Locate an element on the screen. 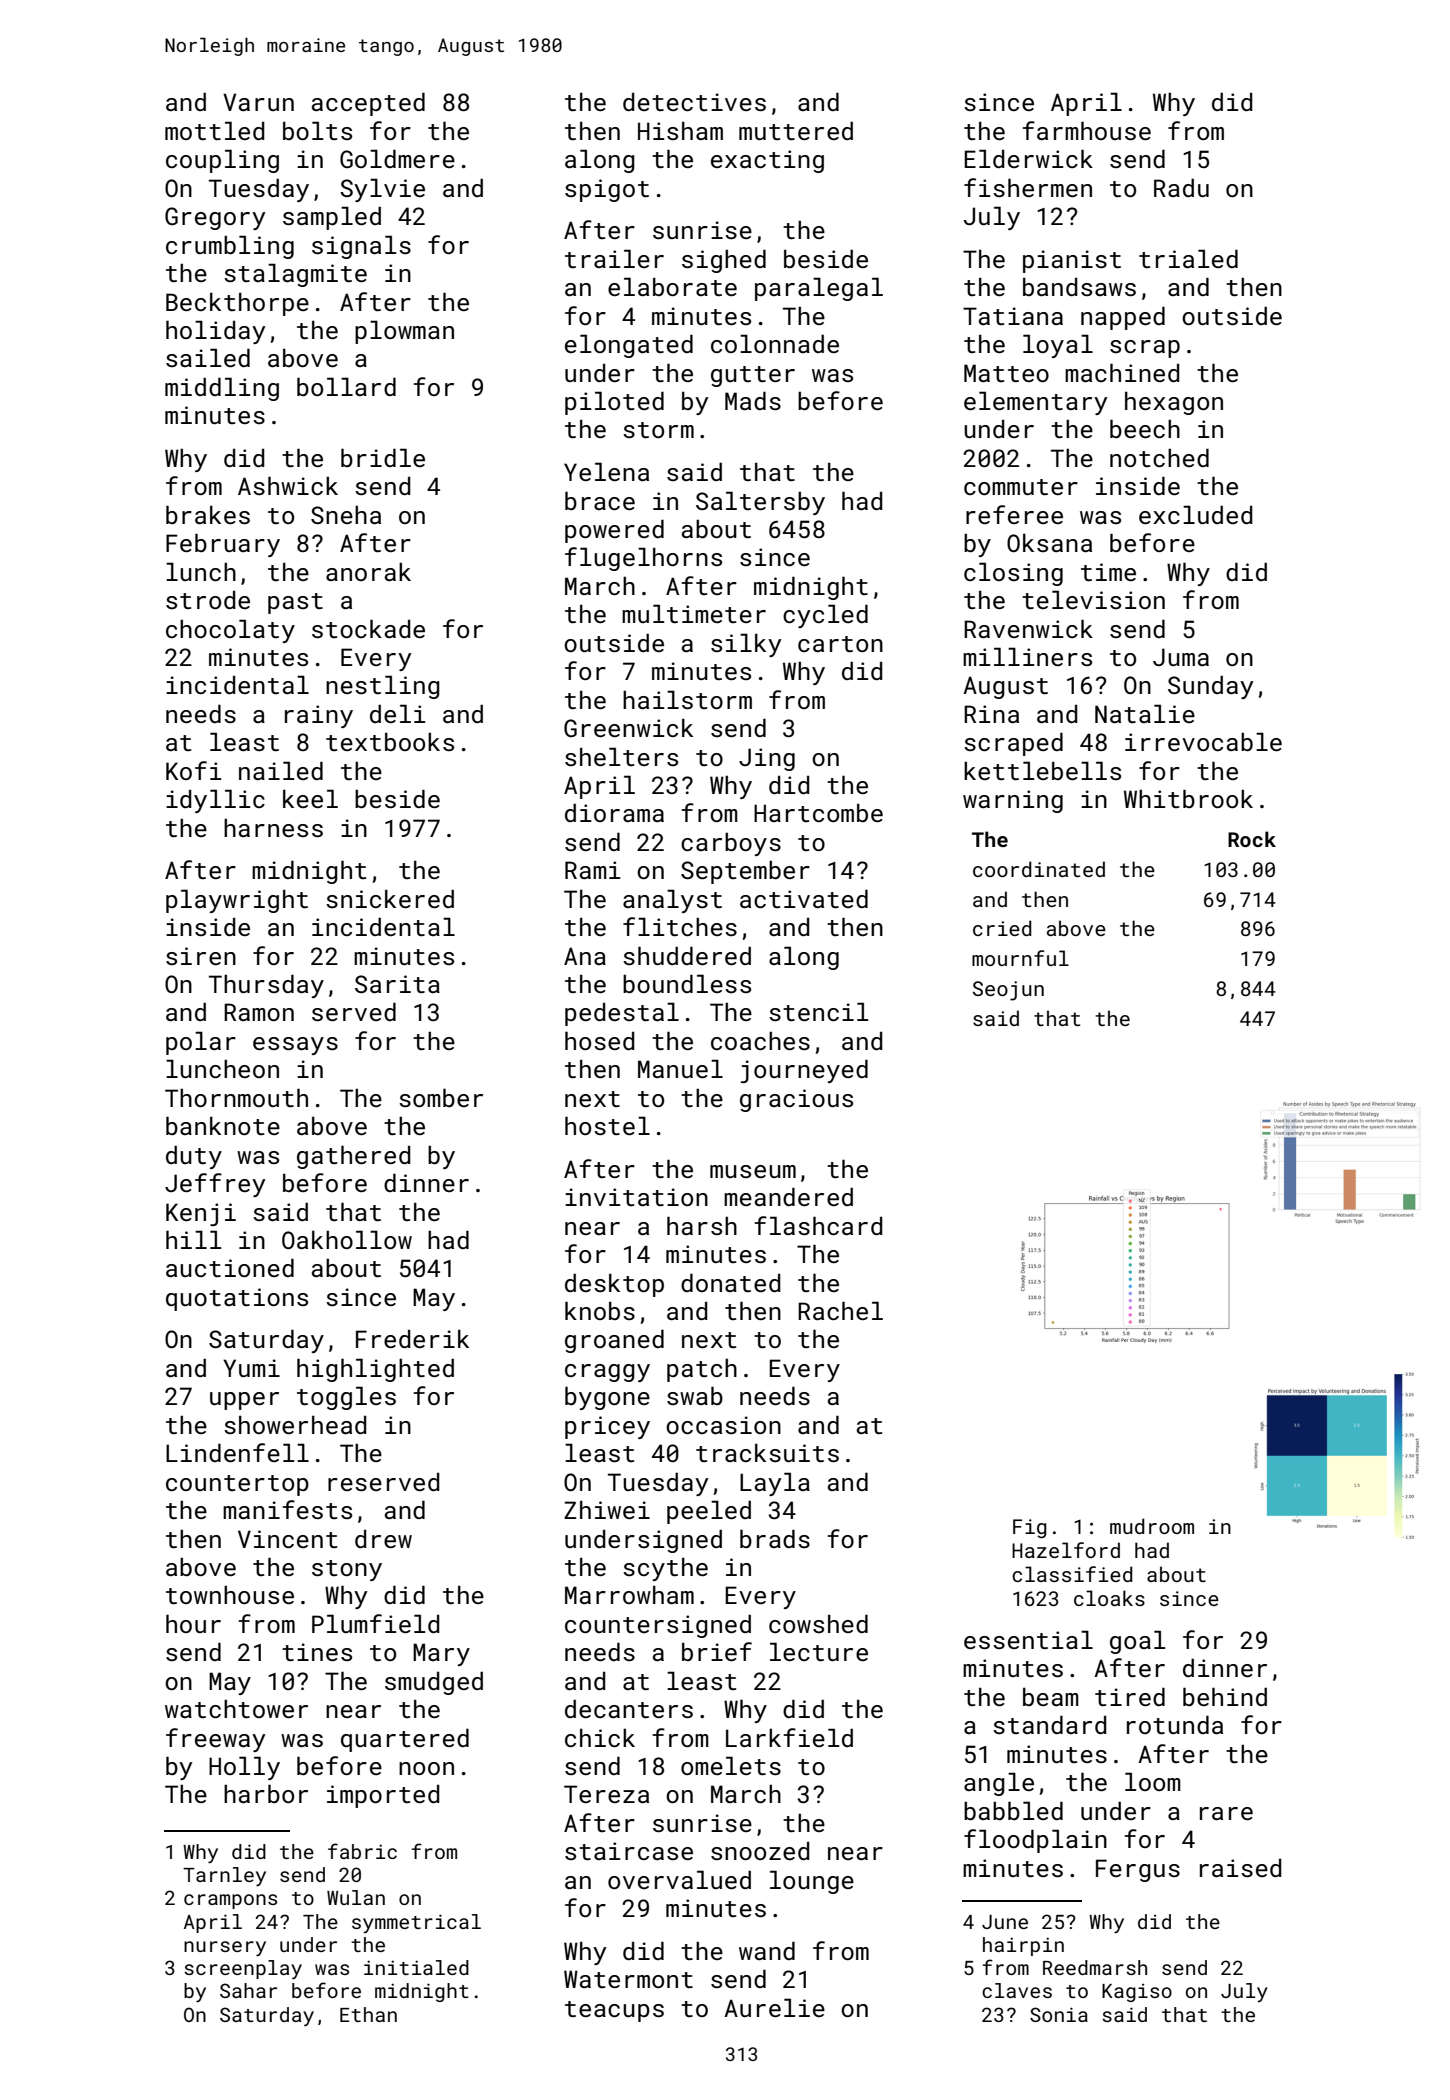 The width and height of the screenshot is (1450, 2100). Watermont is located at coordinates (628, 1979).
